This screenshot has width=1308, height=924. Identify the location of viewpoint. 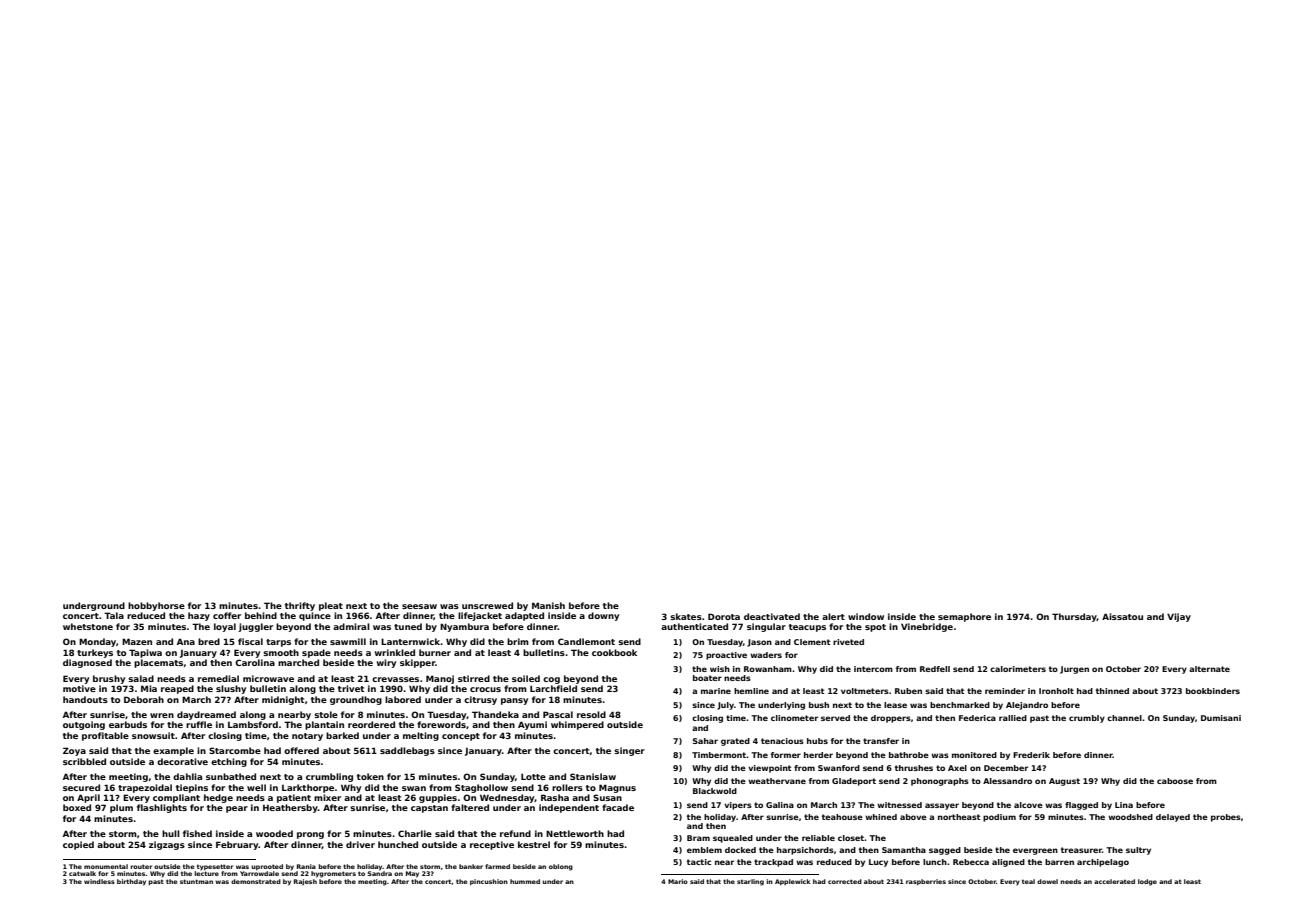
(769, 769).
